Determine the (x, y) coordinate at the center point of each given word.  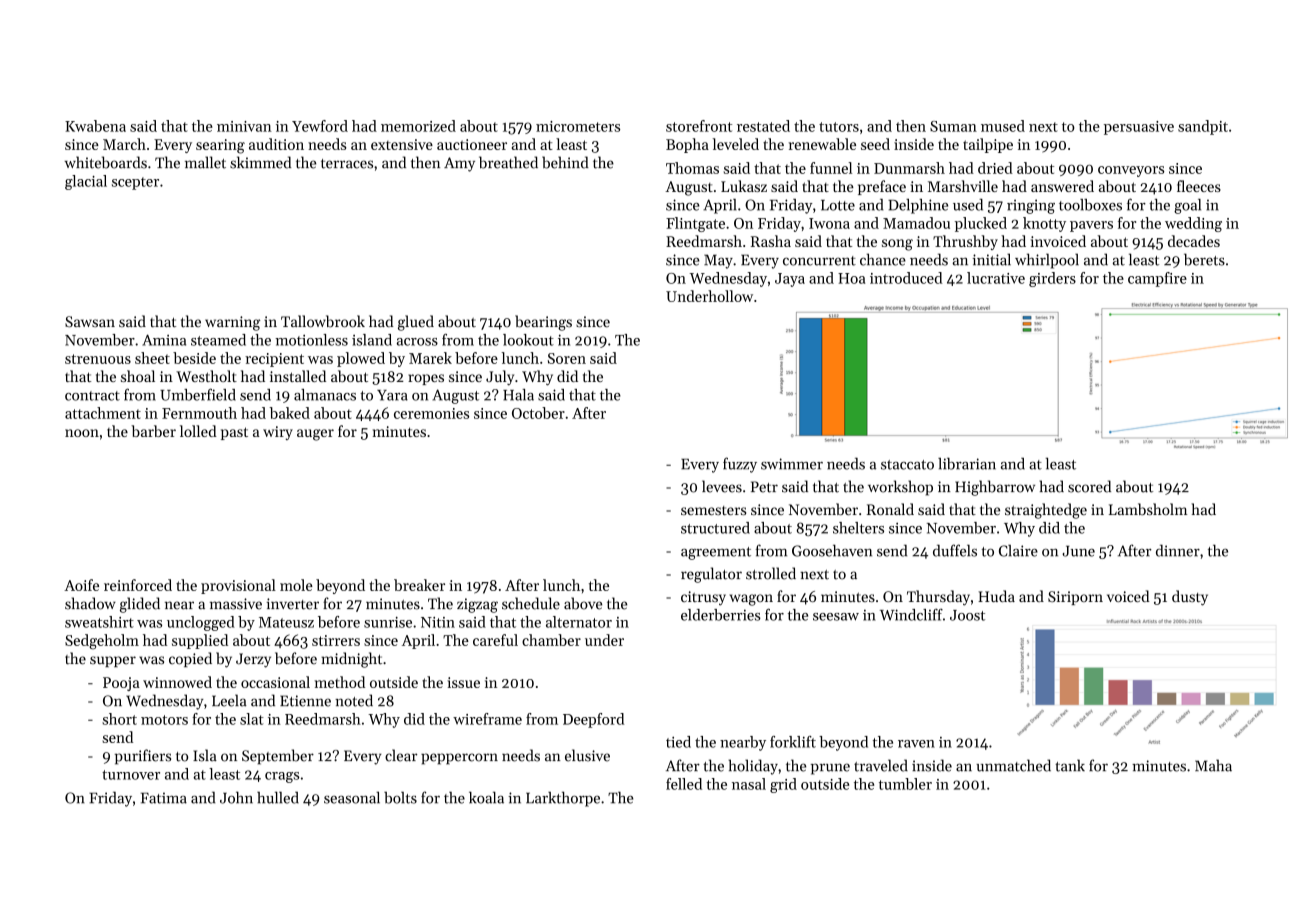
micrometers (578, 126)
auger (315, 435)
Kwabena (95, 126)
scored (1089, 486)
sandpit (1203, 127)
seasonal (352, 797)
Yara (392, 395)
